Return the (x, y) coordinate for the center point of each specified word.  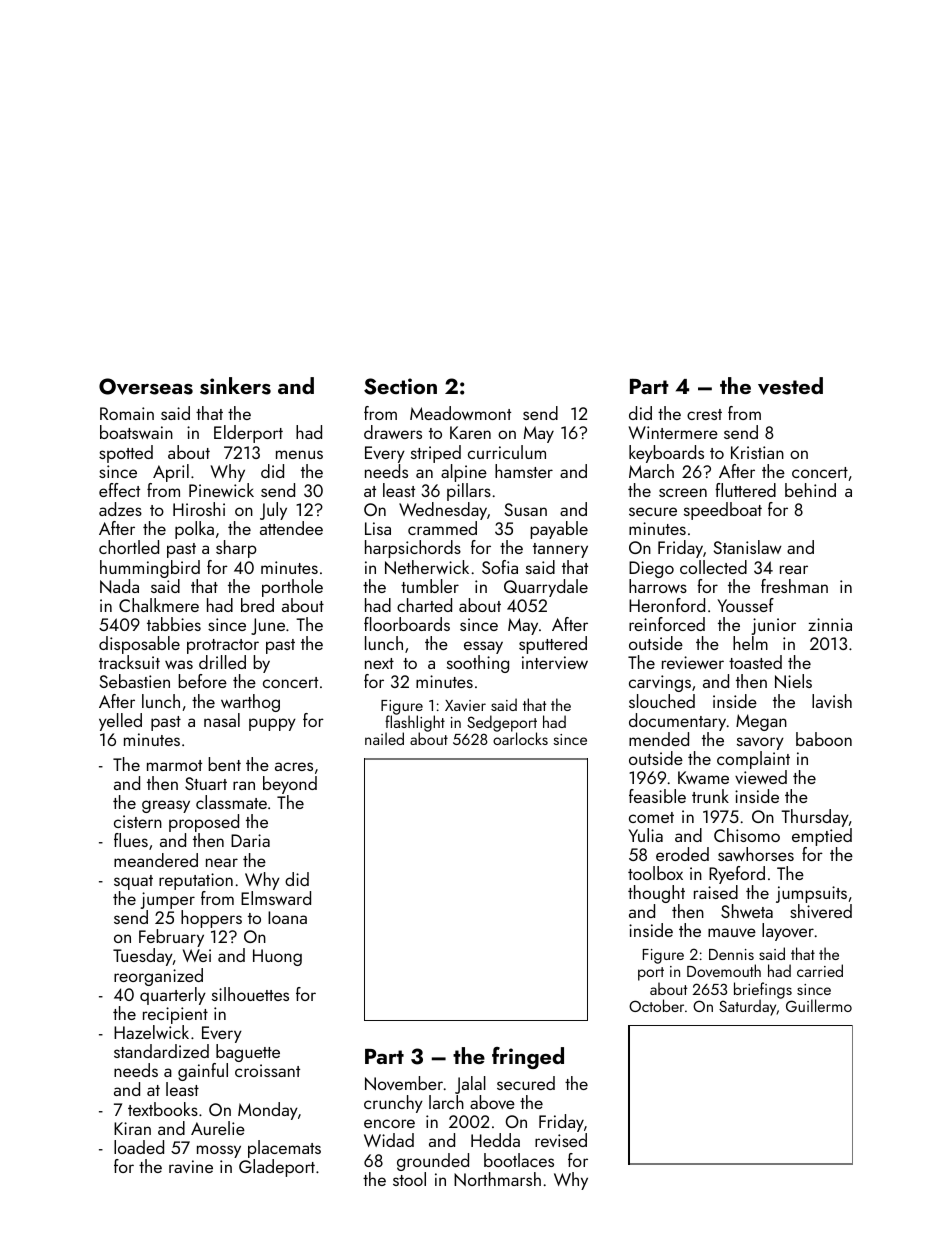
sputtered (553, 645)
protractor (223, 646)
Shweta (747, 911)
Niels (793, 681)
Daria (250, 840)
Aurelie (218, 1128)
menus (299, 454)
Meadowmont (460, 413)
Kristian (757, 452)
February (171, 938)
